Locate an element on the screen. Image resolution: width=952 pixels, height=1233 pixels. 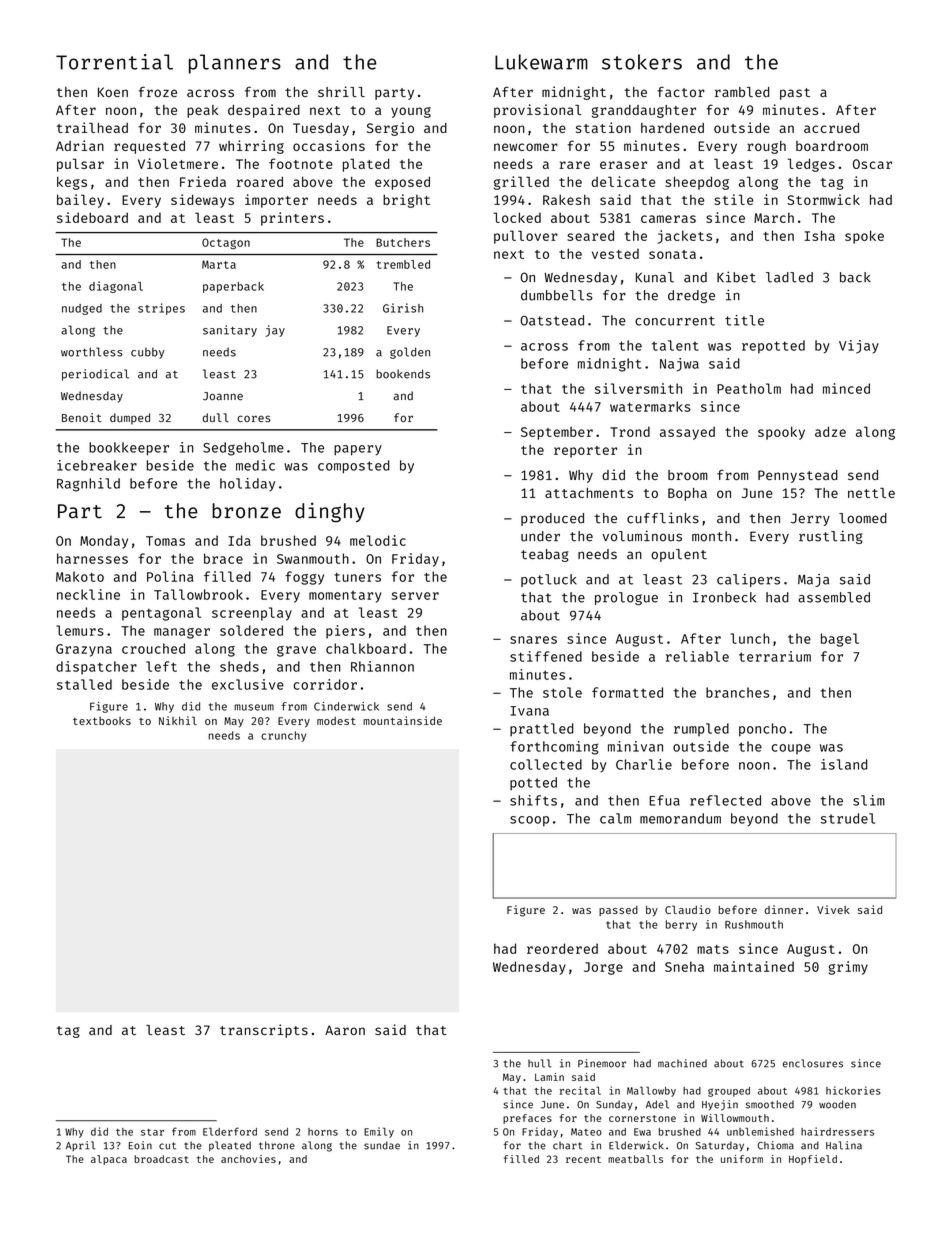
bailey is located at coordinates (80, 201).
